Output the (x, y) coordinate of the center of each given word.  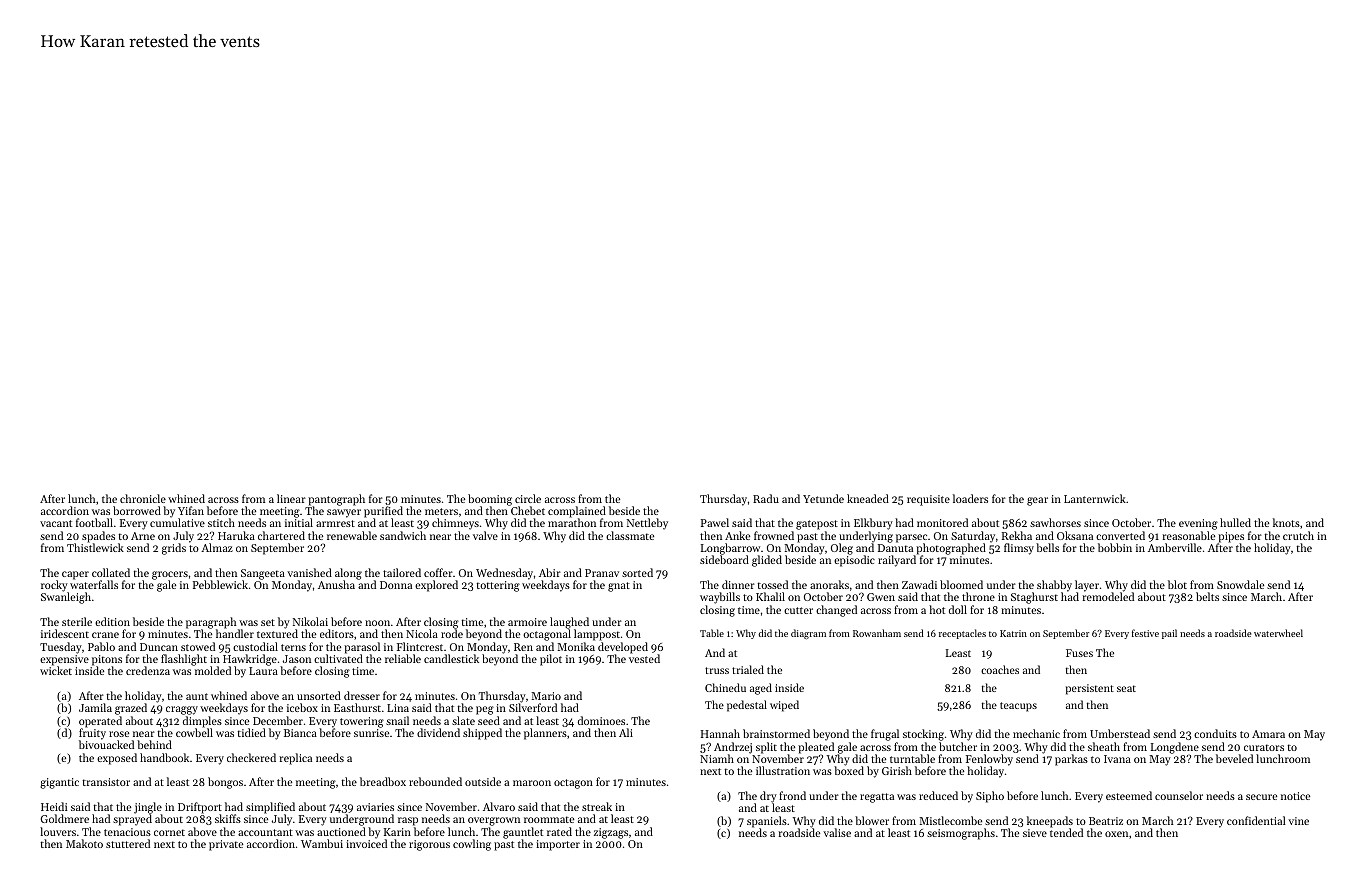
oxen (1116, 834)
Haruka (236, 535)
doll (958, 609)
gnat (619, 587)
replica (295, 759)
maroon (532, 783)
